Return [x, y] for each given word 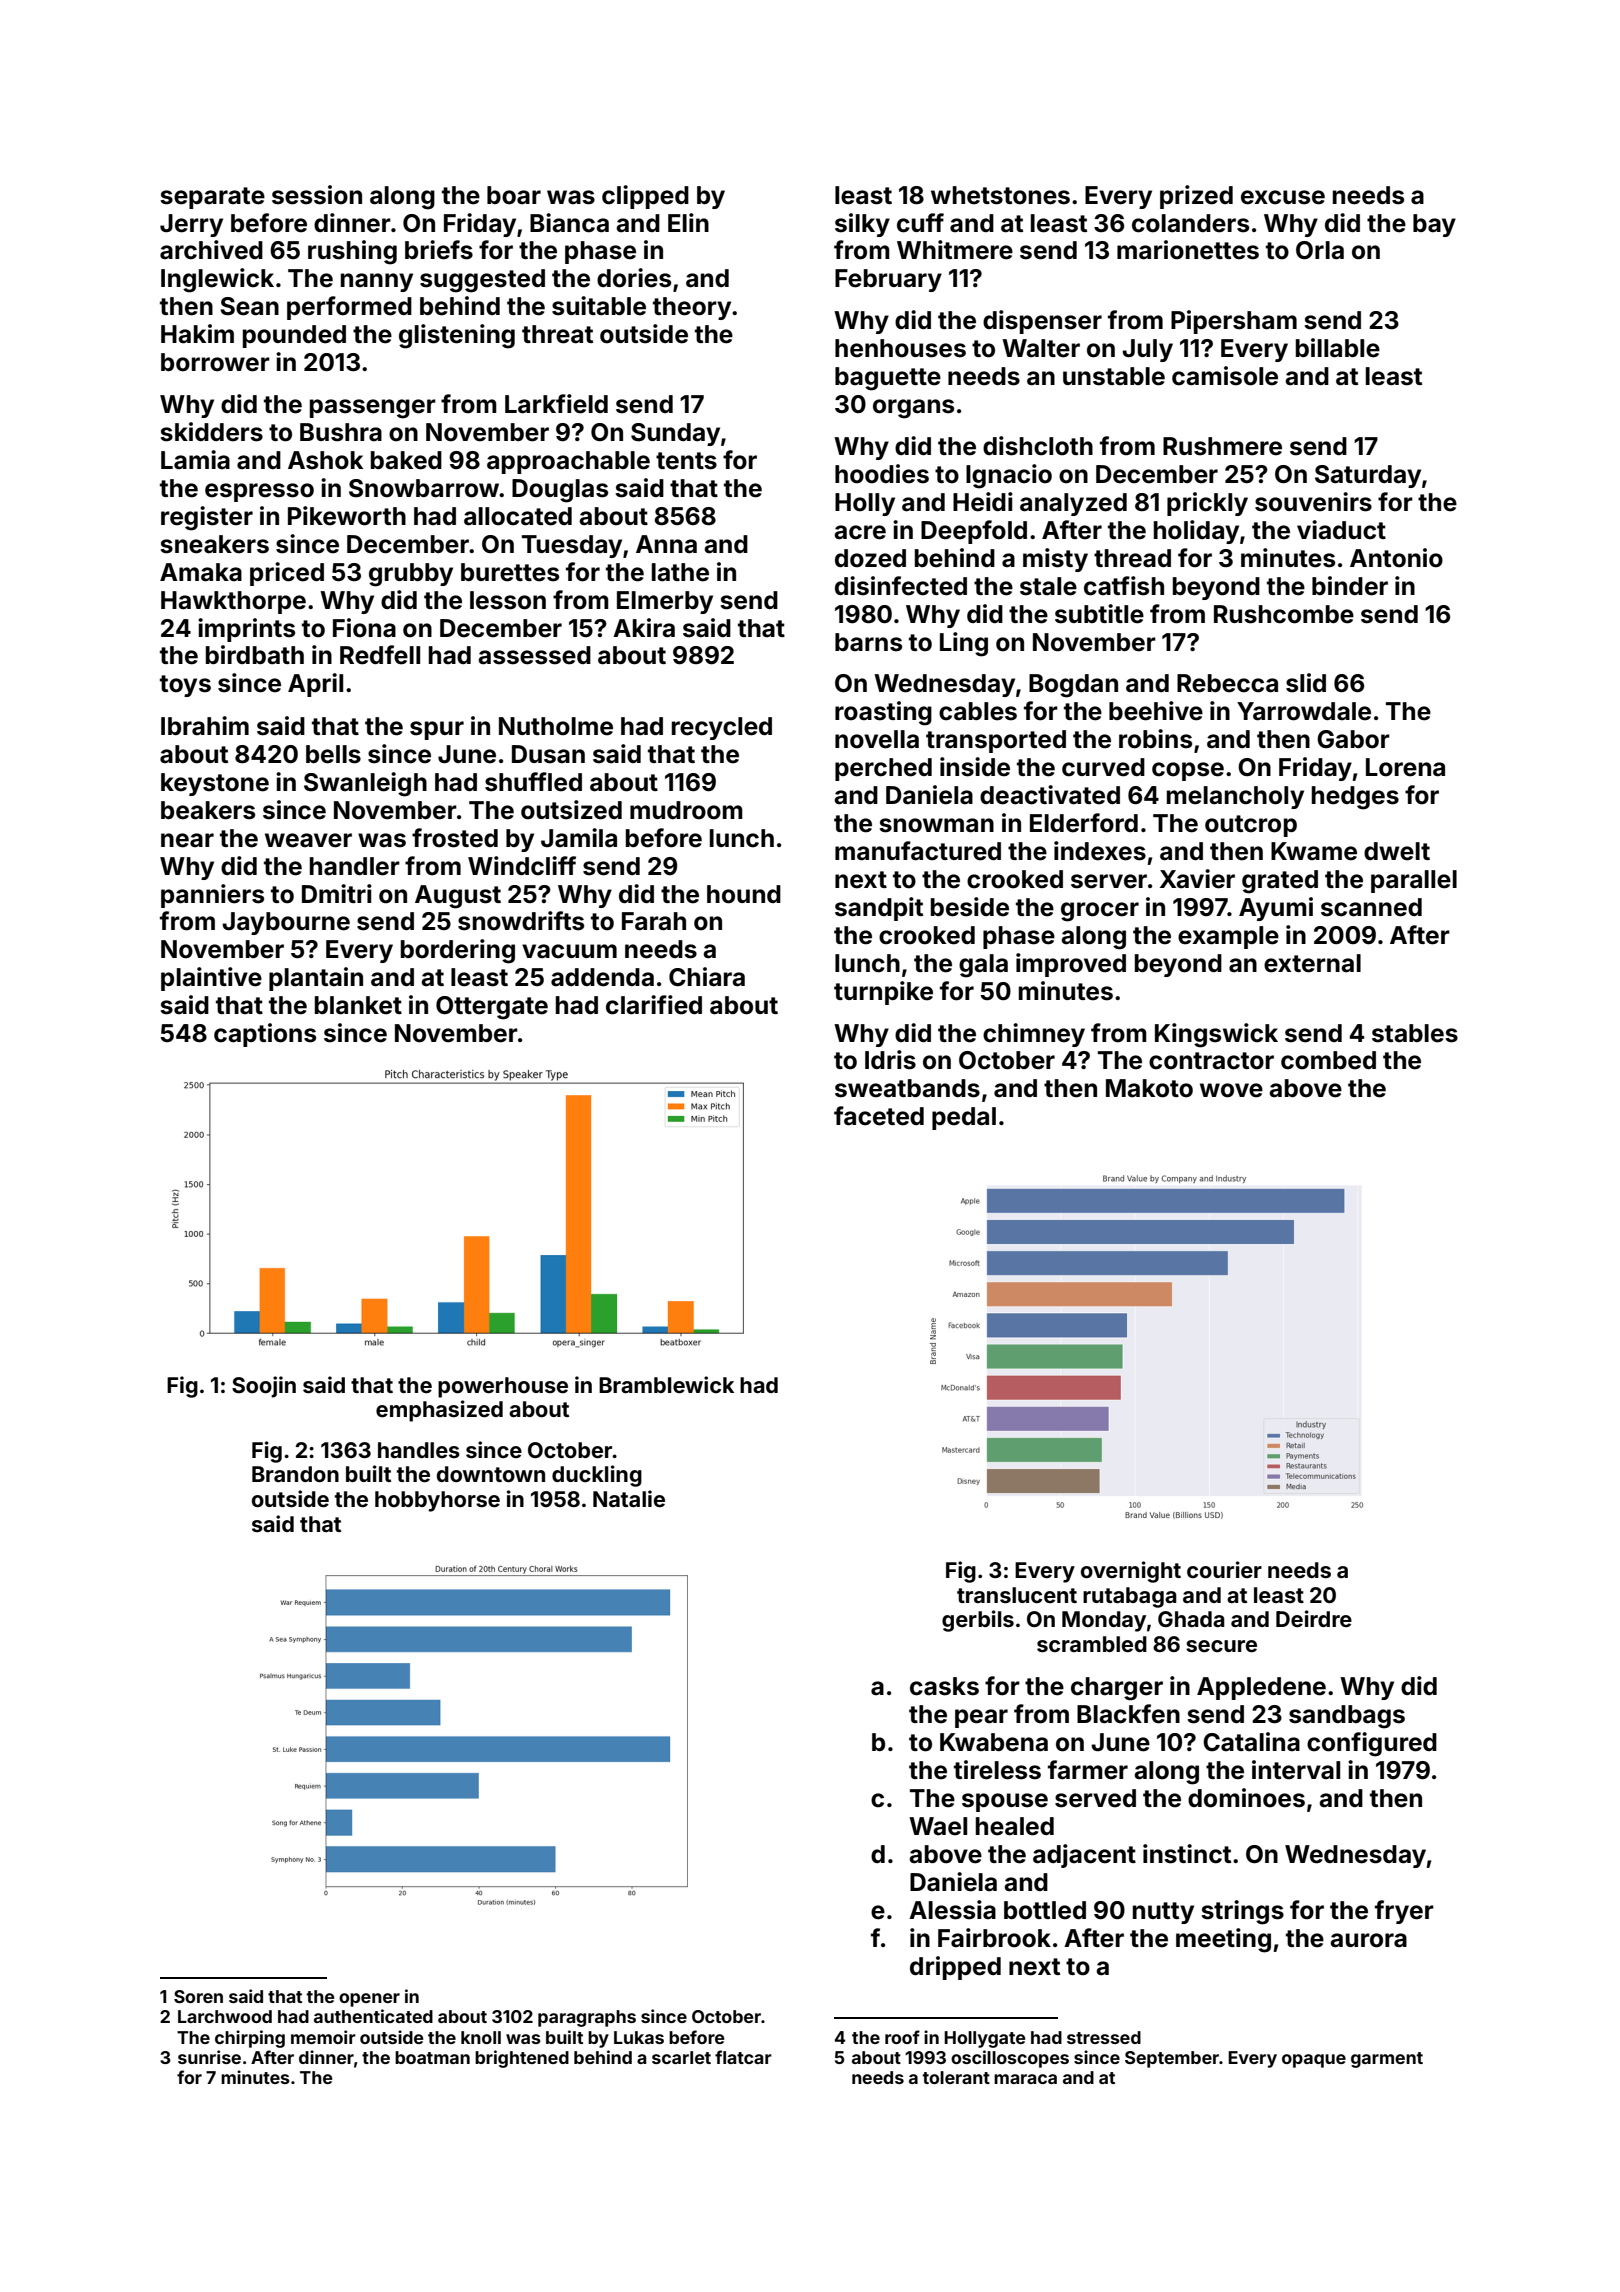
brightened [522, 2059]
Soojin [264, 1387]
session [317, 195]
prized [1196, 197]
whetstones [1000, 195]
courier [1224, 1569]
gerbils [978, 1621]
